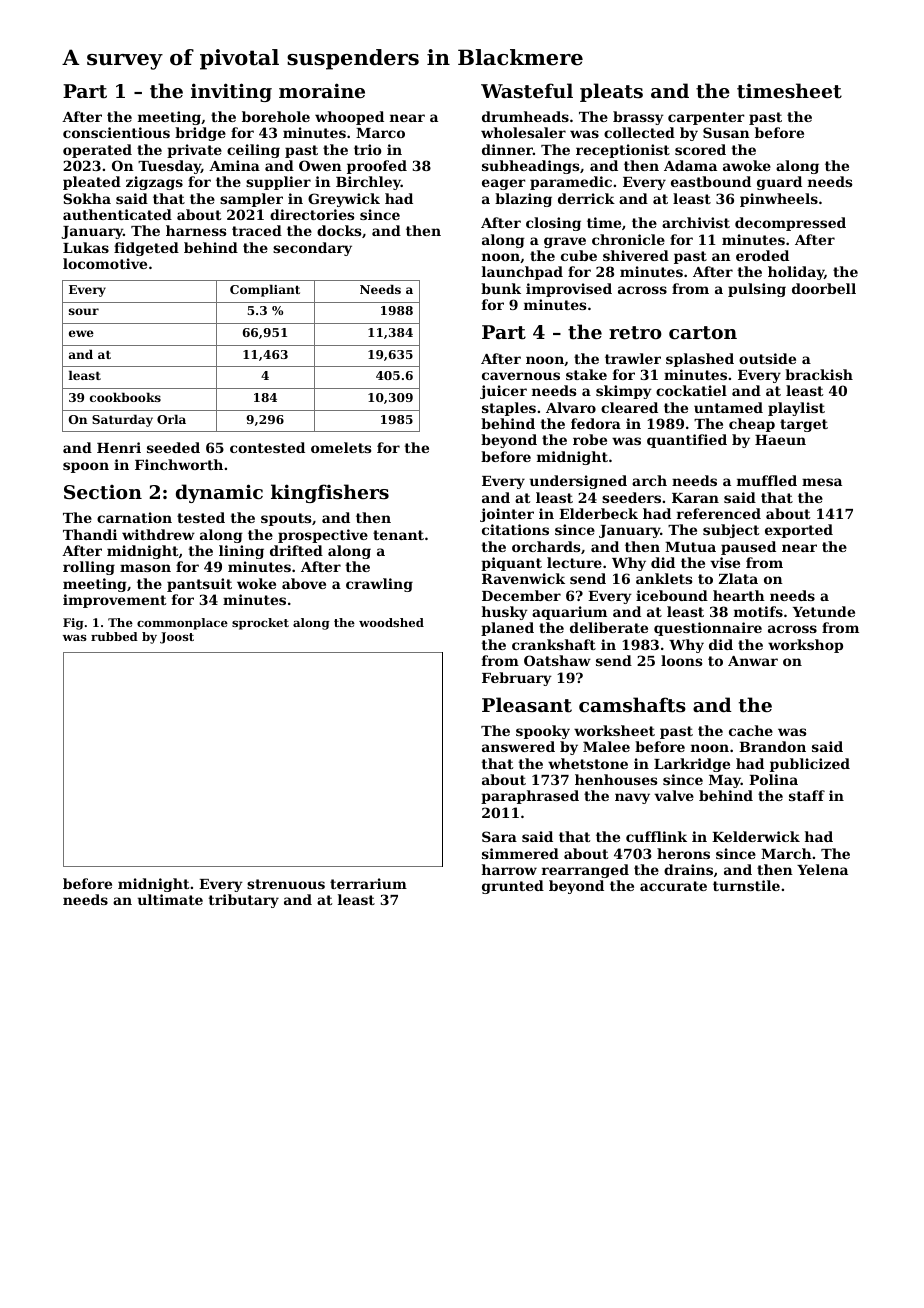 The height and width of the image is (1308, 924). Describe the element at coordinates (673, 886) in the image. I see `accurate` at that location.
